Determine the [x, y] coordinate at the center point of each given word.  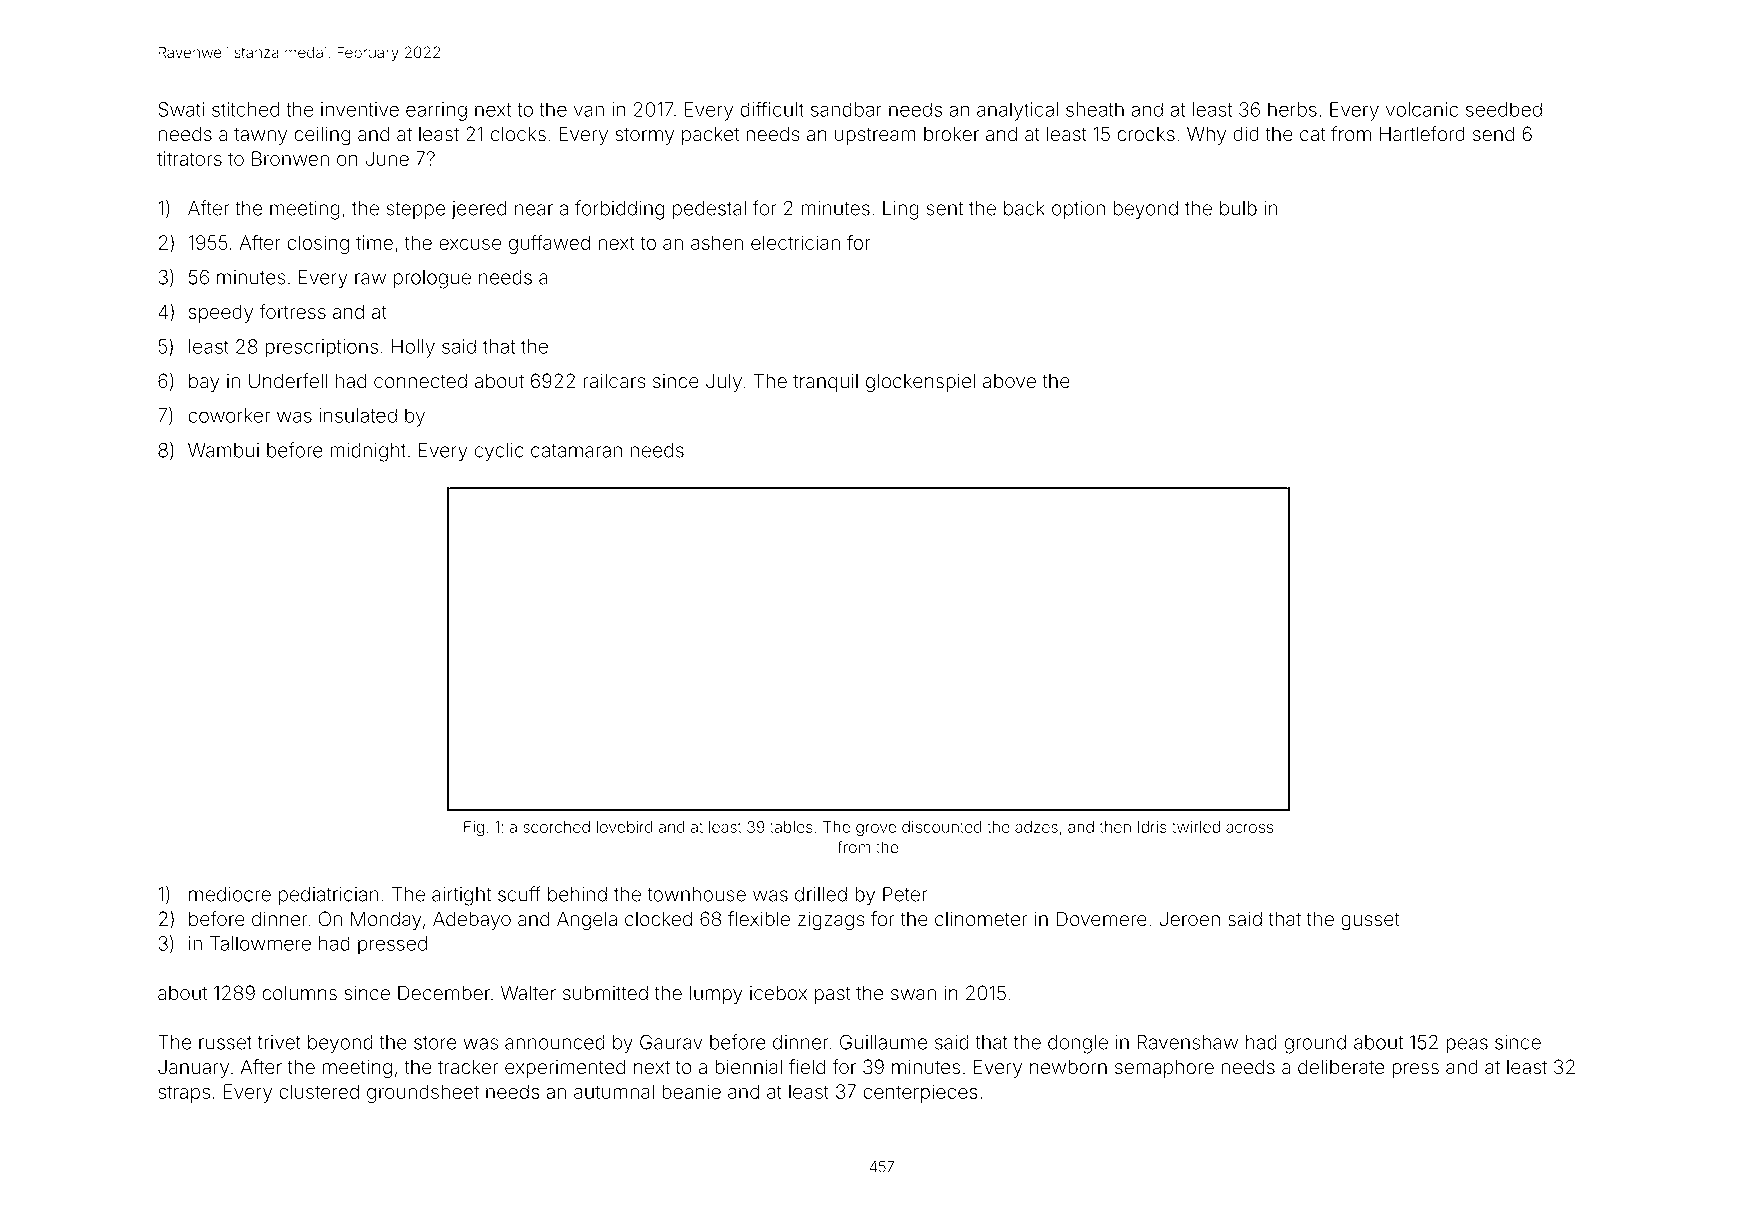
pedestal [709, 210]
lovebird [625, 827]
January [193, 1069]
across [1249, 828]
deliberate [1341, 1067]
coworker [229, 415]
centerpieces [920, 1093]
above [1009, 381]
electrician [795, 242]
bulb [1238, 208]
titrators [189, 158]
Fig [474, 829]
